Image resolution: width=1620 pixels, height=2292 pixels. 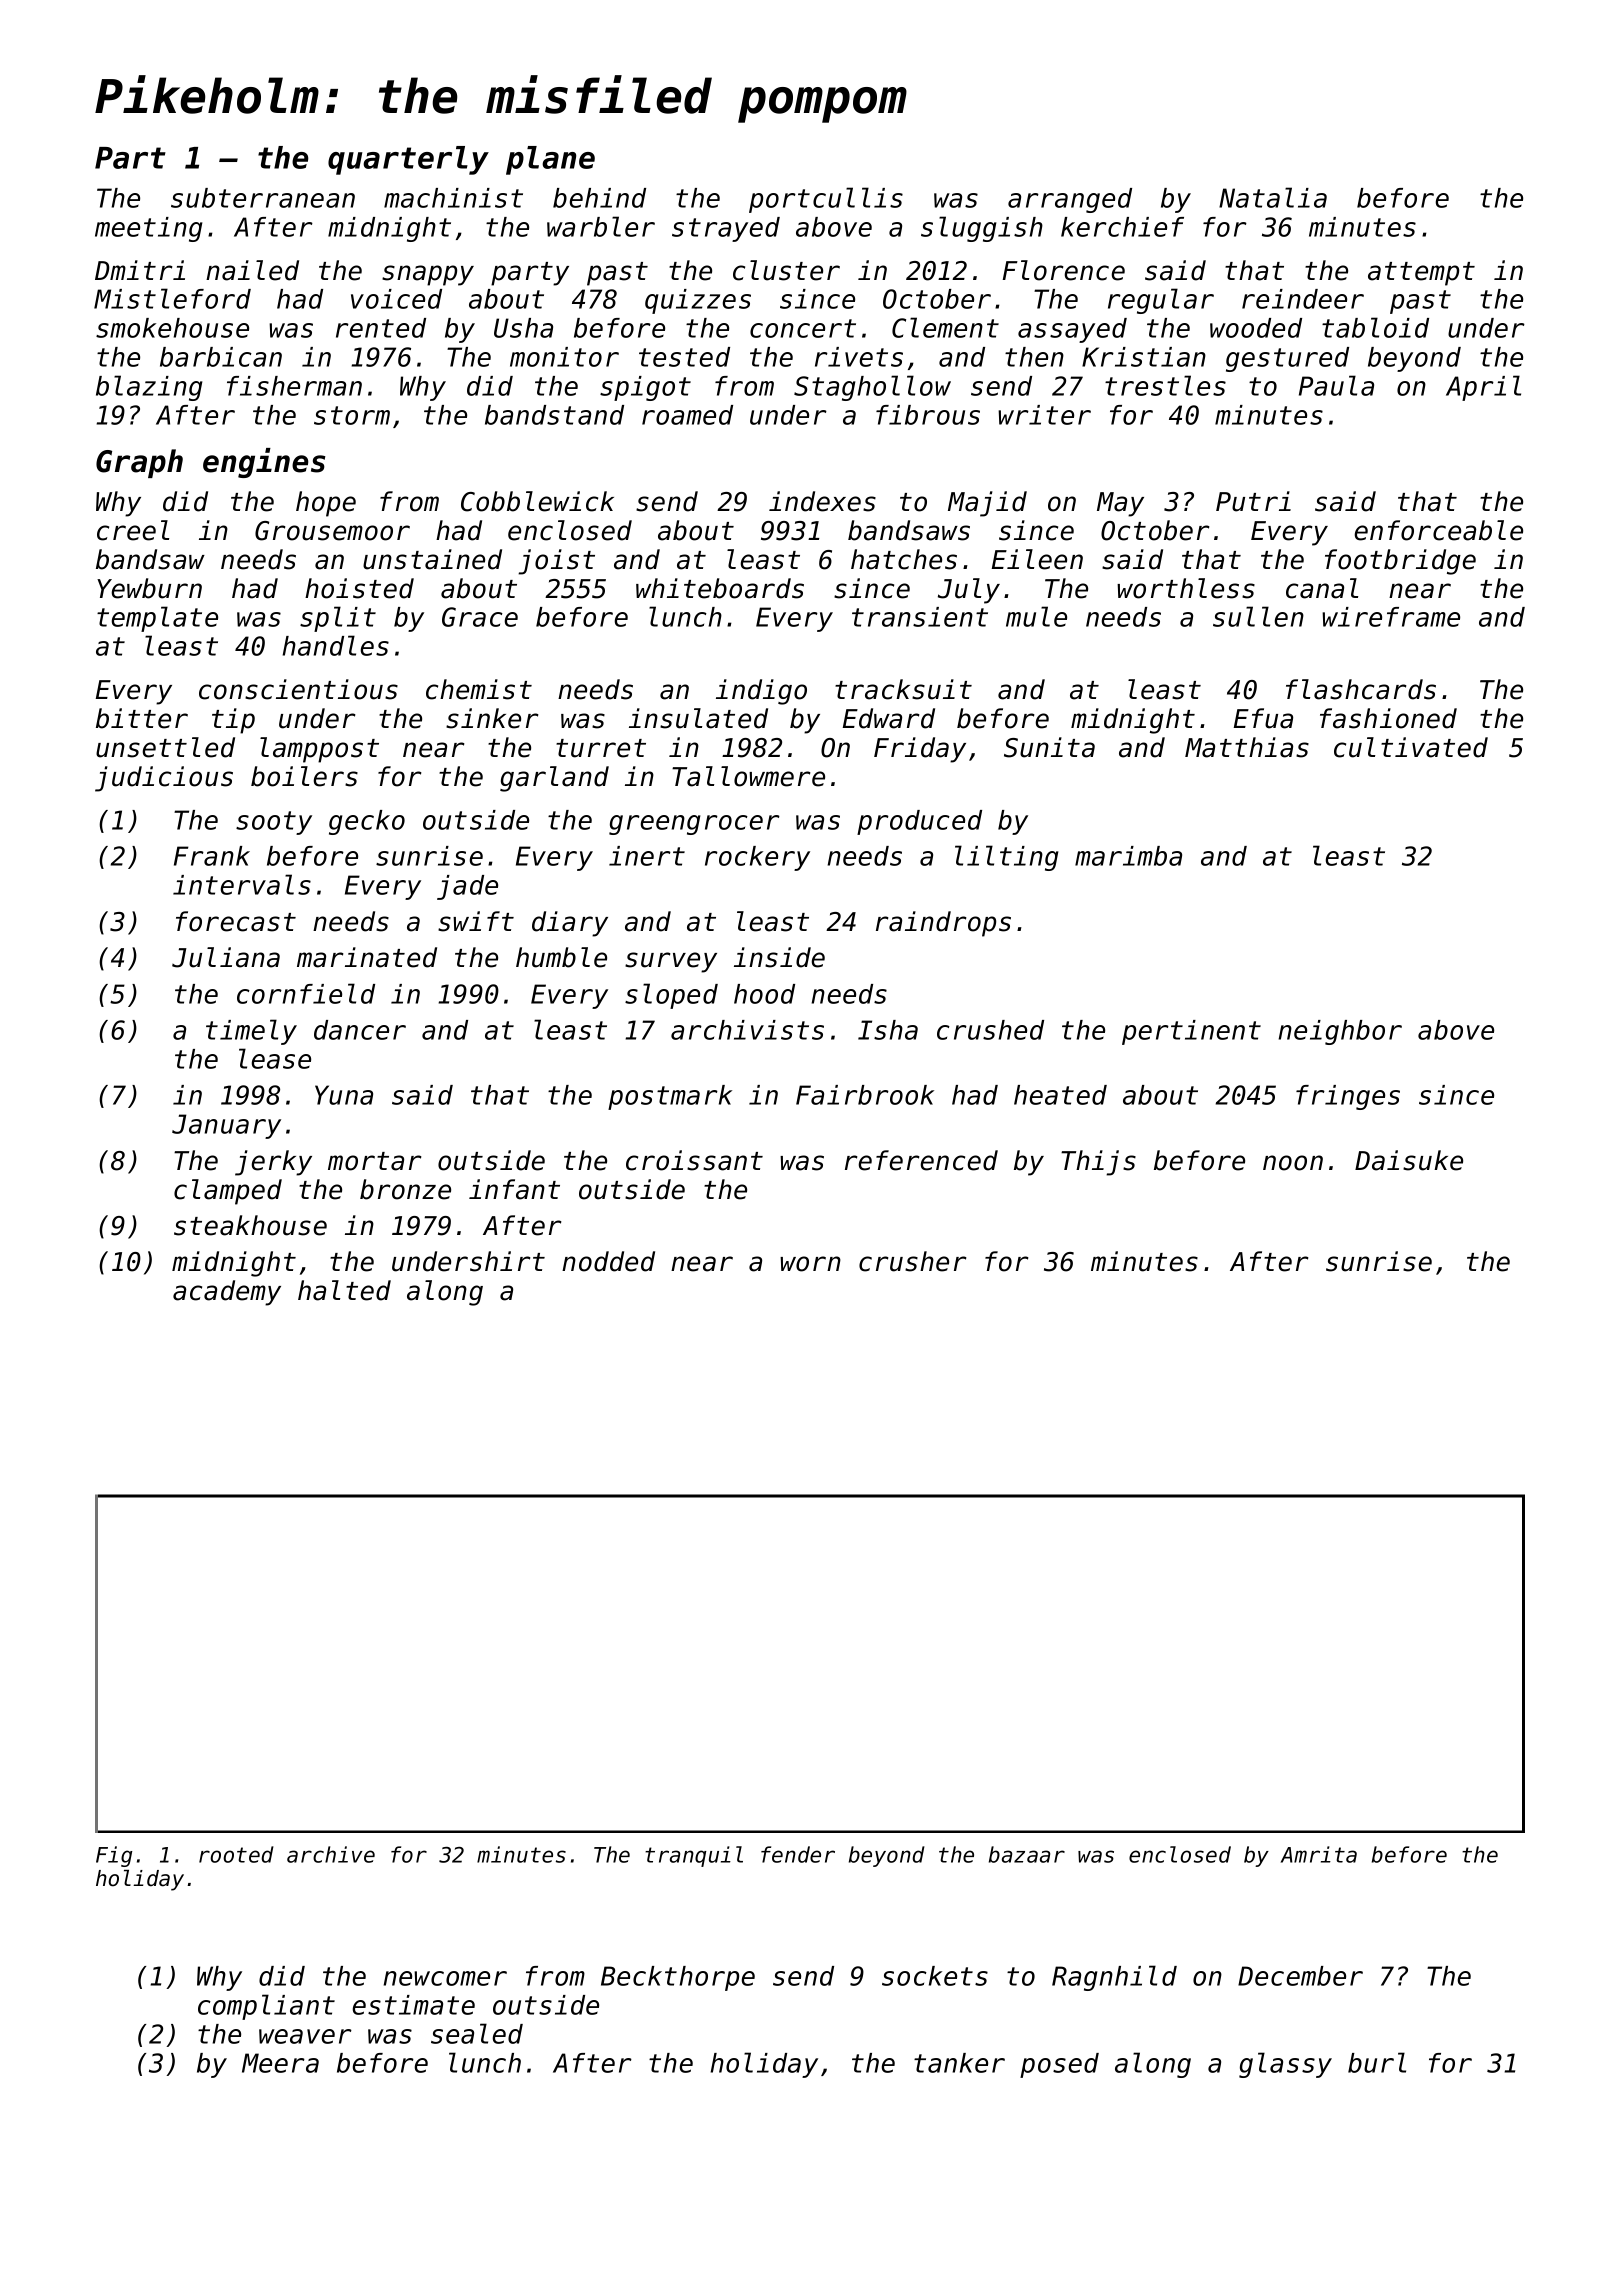 What do you see at coordinates (304, 776) in the document?
I see `boilers` at bounding box center [304, 776].
